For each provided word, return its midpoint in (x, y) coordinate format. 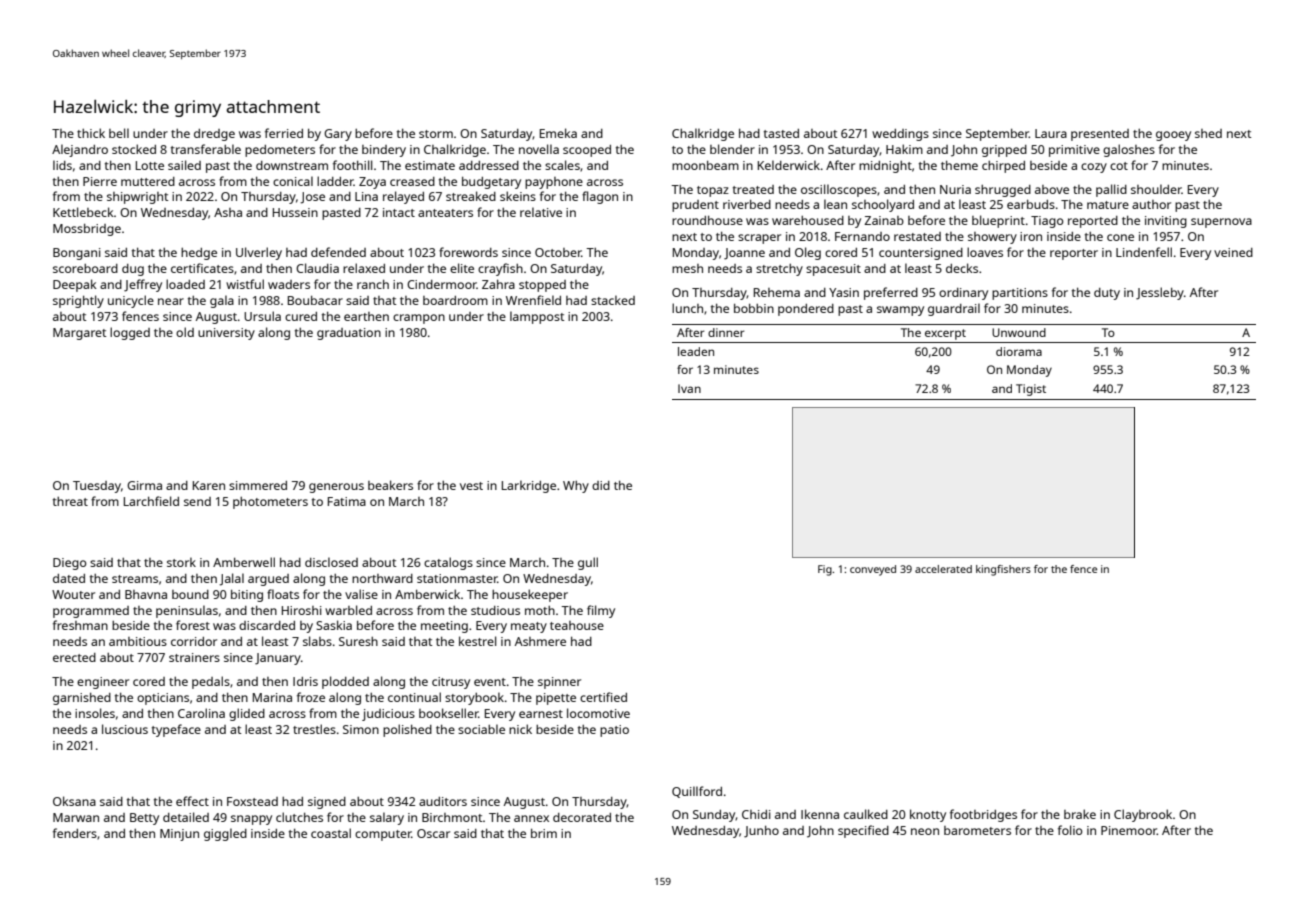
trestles (314, 729)
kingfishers (1003, 570)
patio (614, 731)
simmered (258, 485)
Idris (305, 681)
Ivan (689, 388)
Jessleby (1160, 293)
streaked (471, 196)
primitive (1074, 151)
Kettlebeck (83, 212)
